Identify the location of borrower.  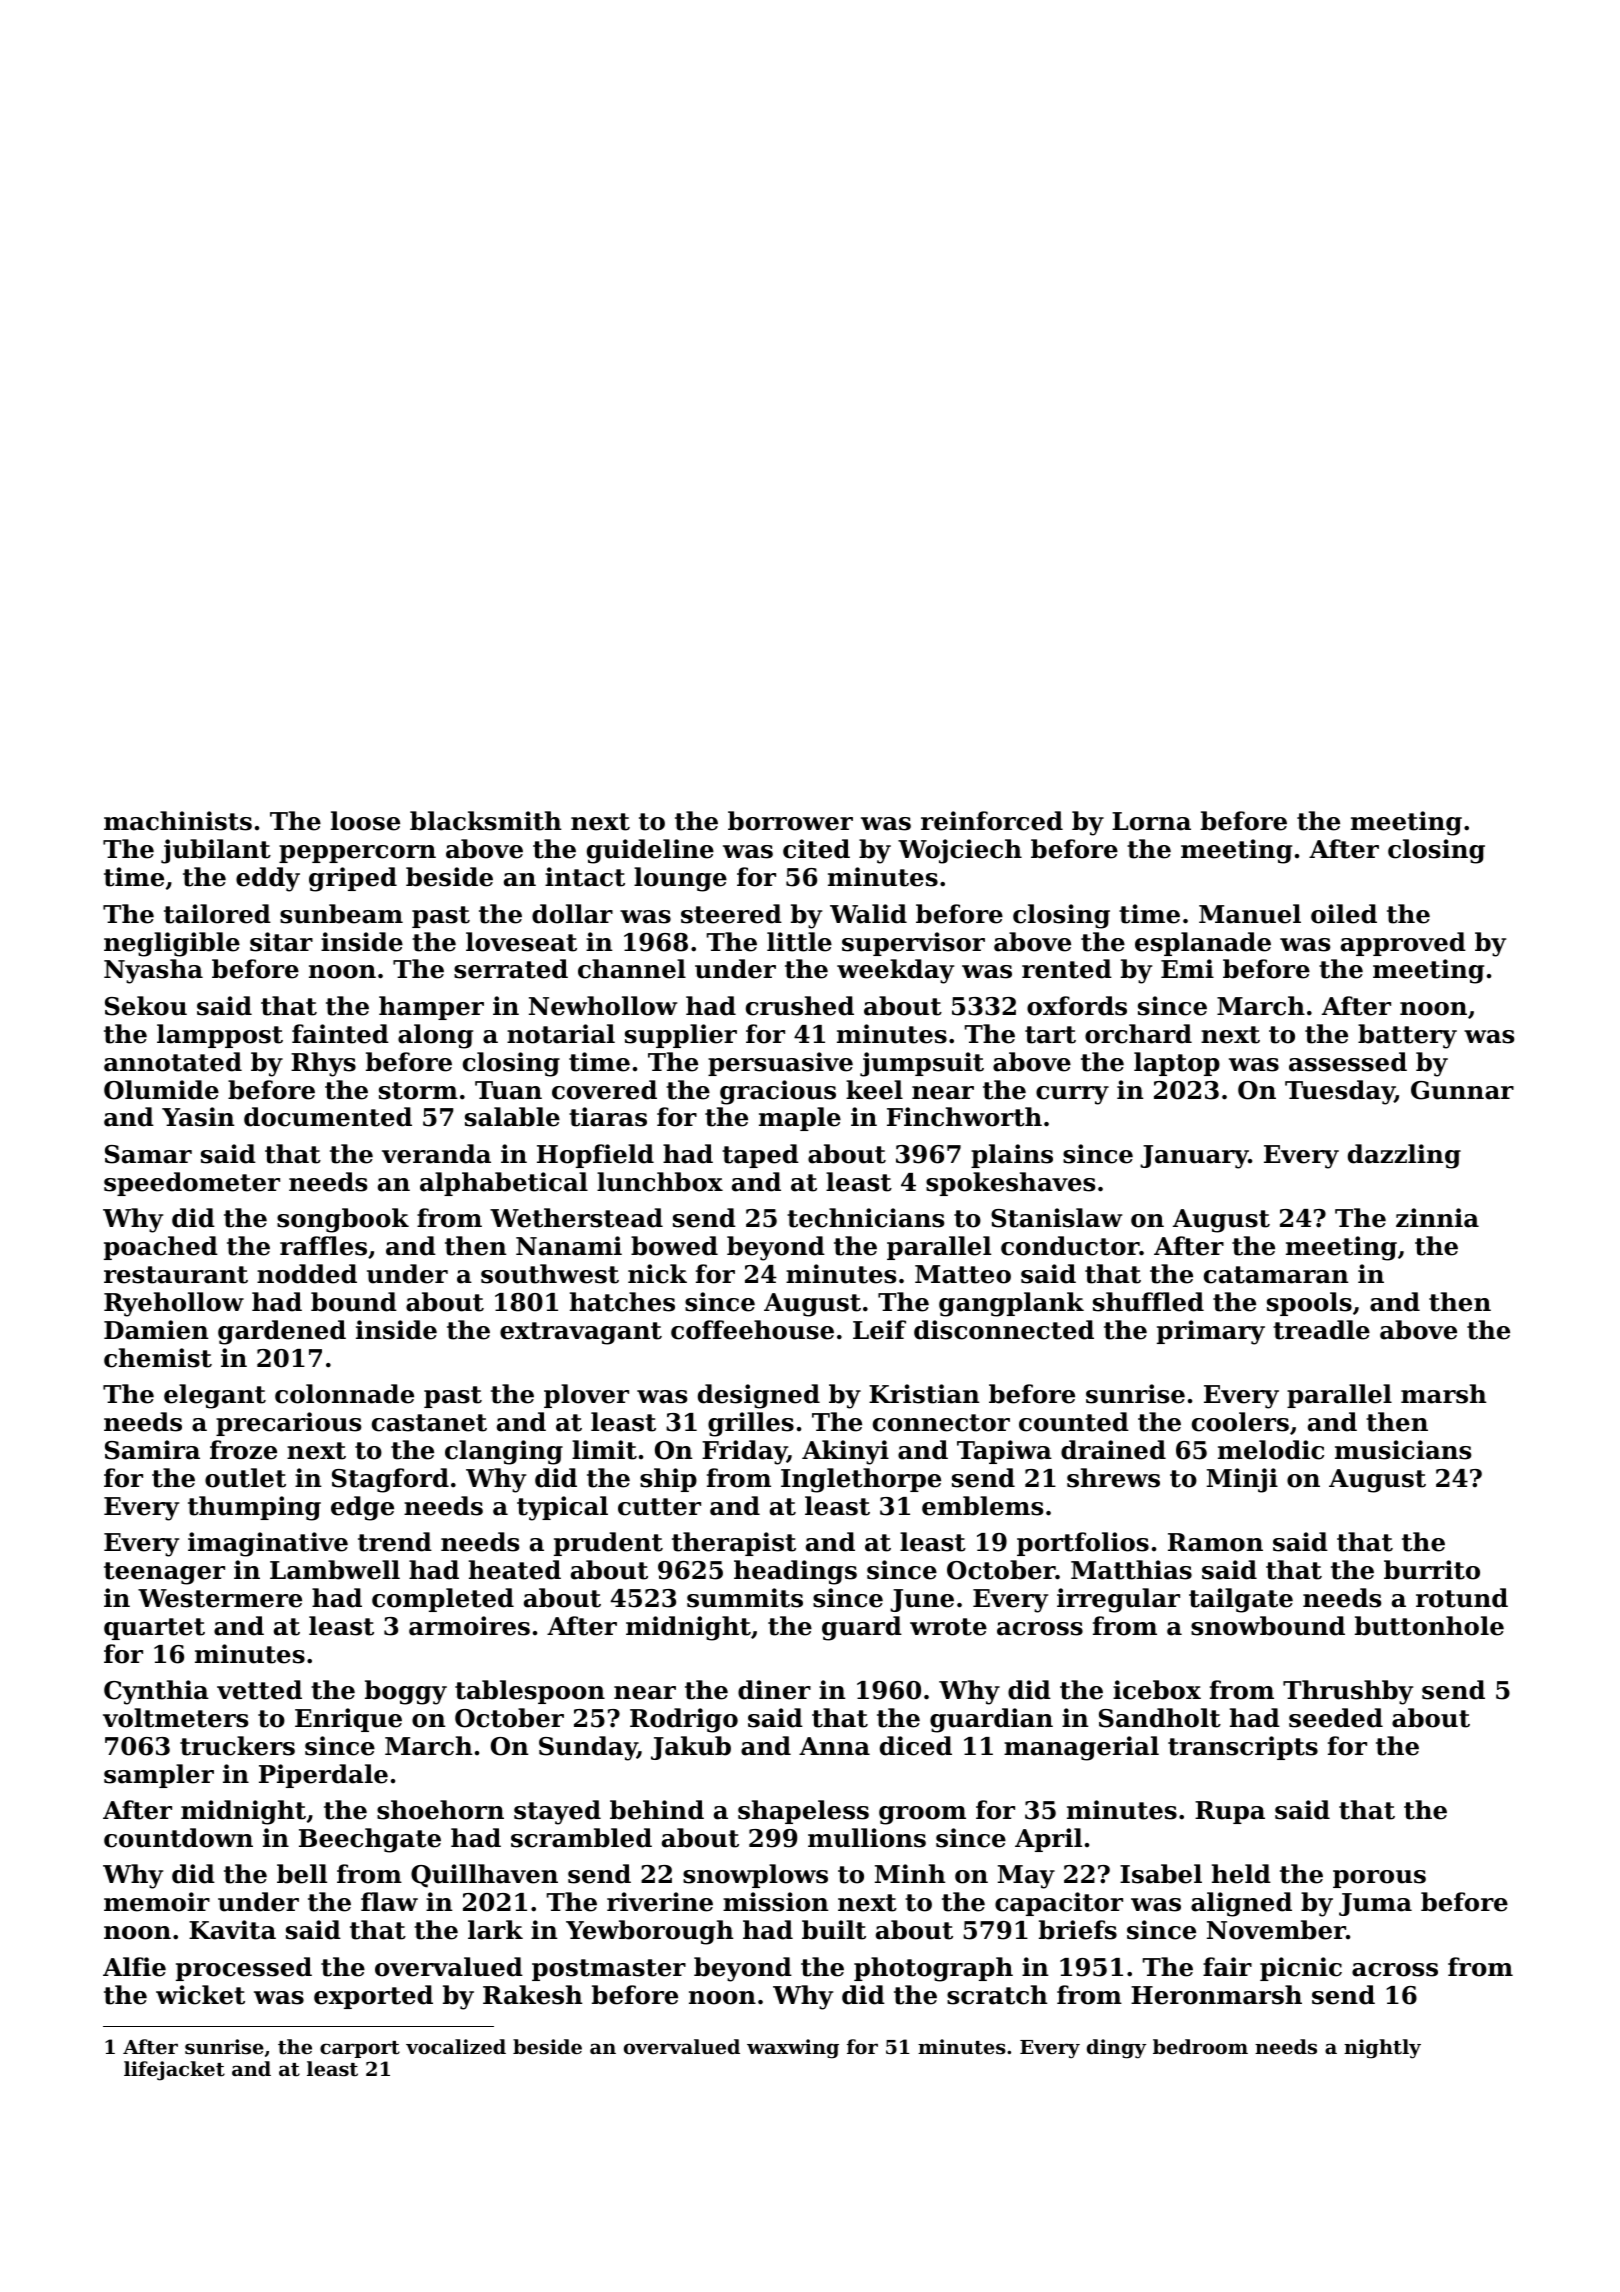
(790, 821).
